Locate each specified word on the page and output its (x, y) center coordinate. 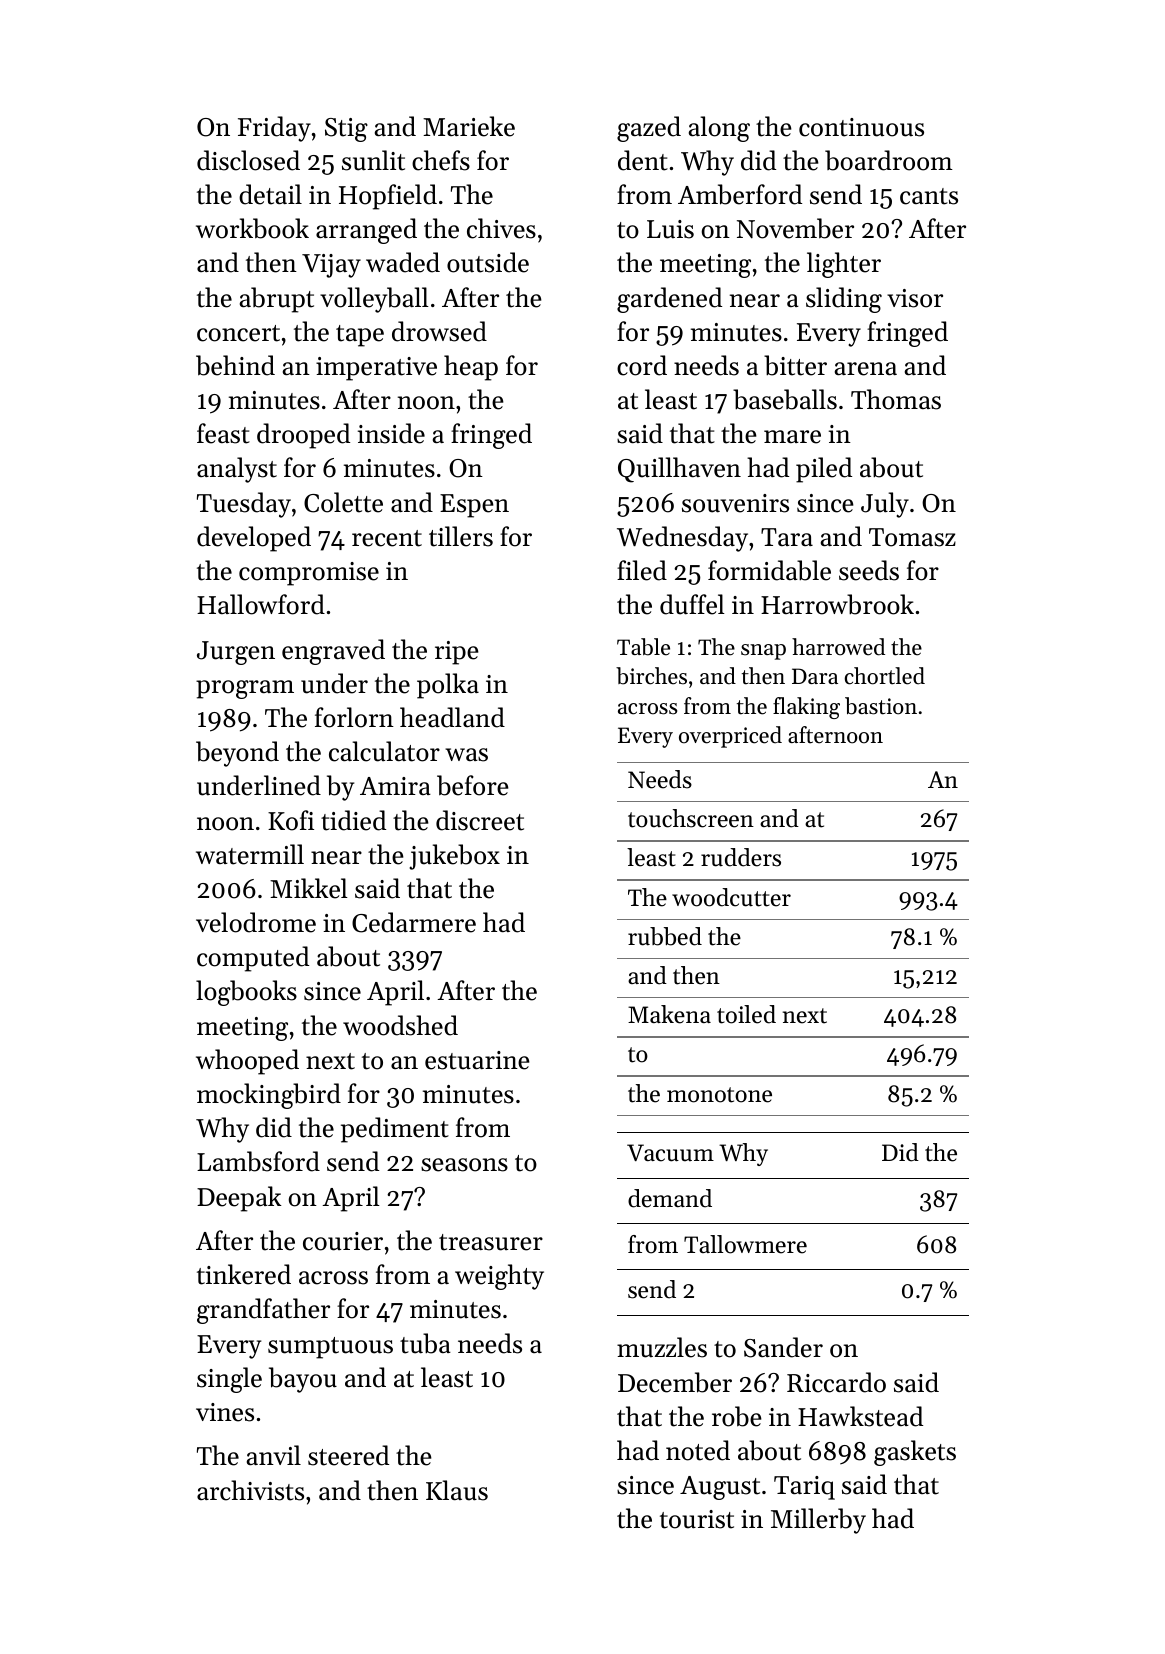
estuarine (477, 1060)
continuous (861, 127)
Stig (346, 130)
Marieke (469, 126)
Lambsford (258, 1161)
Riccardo (836, 1382)
